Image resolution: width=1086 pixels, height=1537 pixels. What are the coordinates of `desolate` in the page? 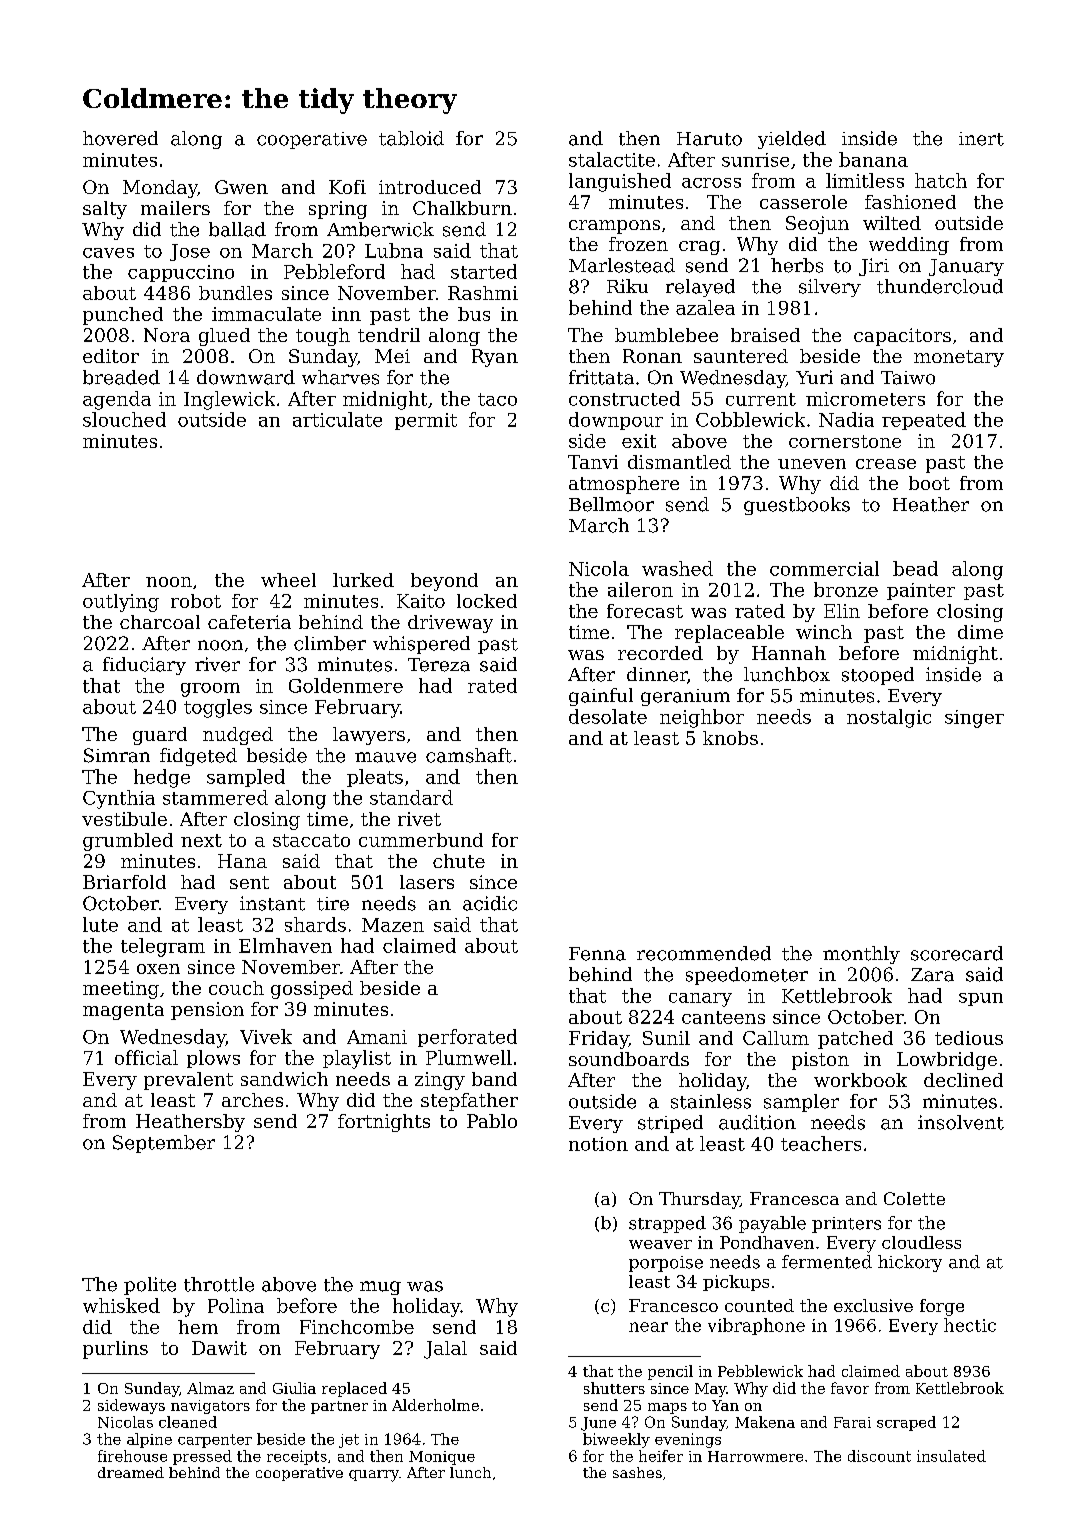 It's located at (608, 716).
